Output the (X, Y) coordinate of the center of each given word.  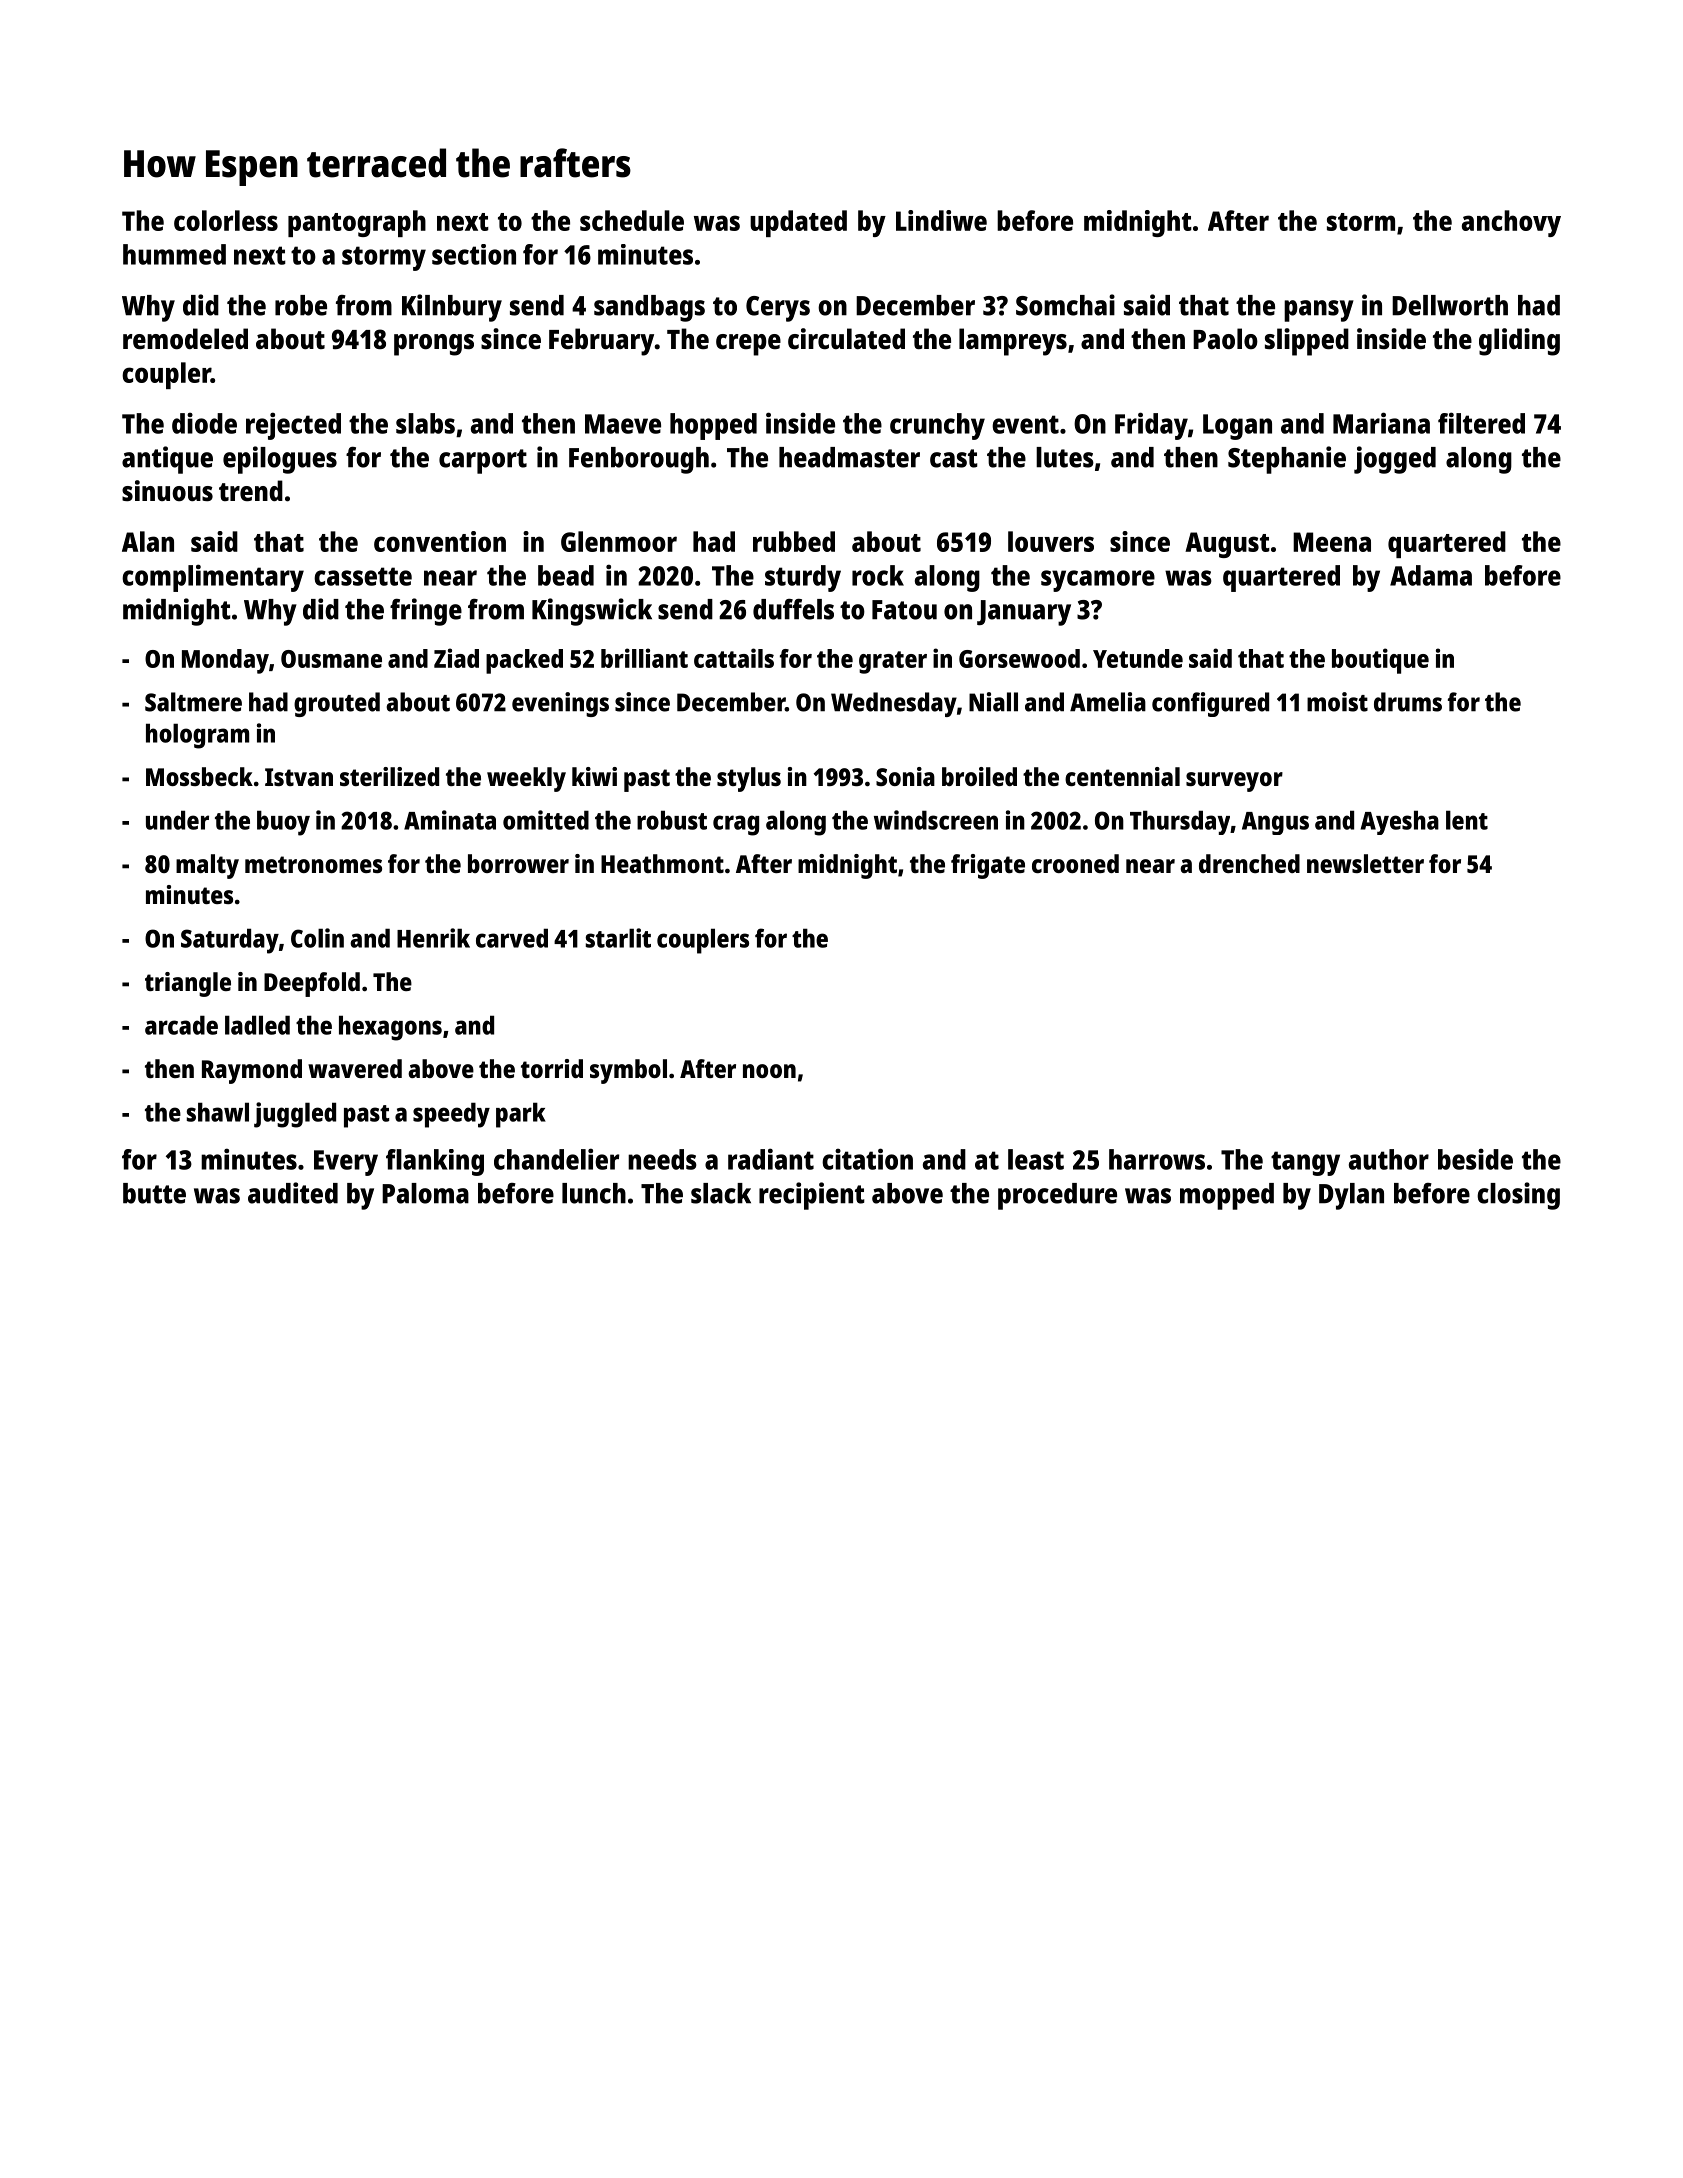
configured (1210, 704)
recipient (812, 1196)
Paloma (425, 1193)
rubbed (794, 541)
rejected (293, 426)
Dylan (1351, 1196)
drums (1408, 702)
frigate (988, 866)
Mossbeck (199, 776)
